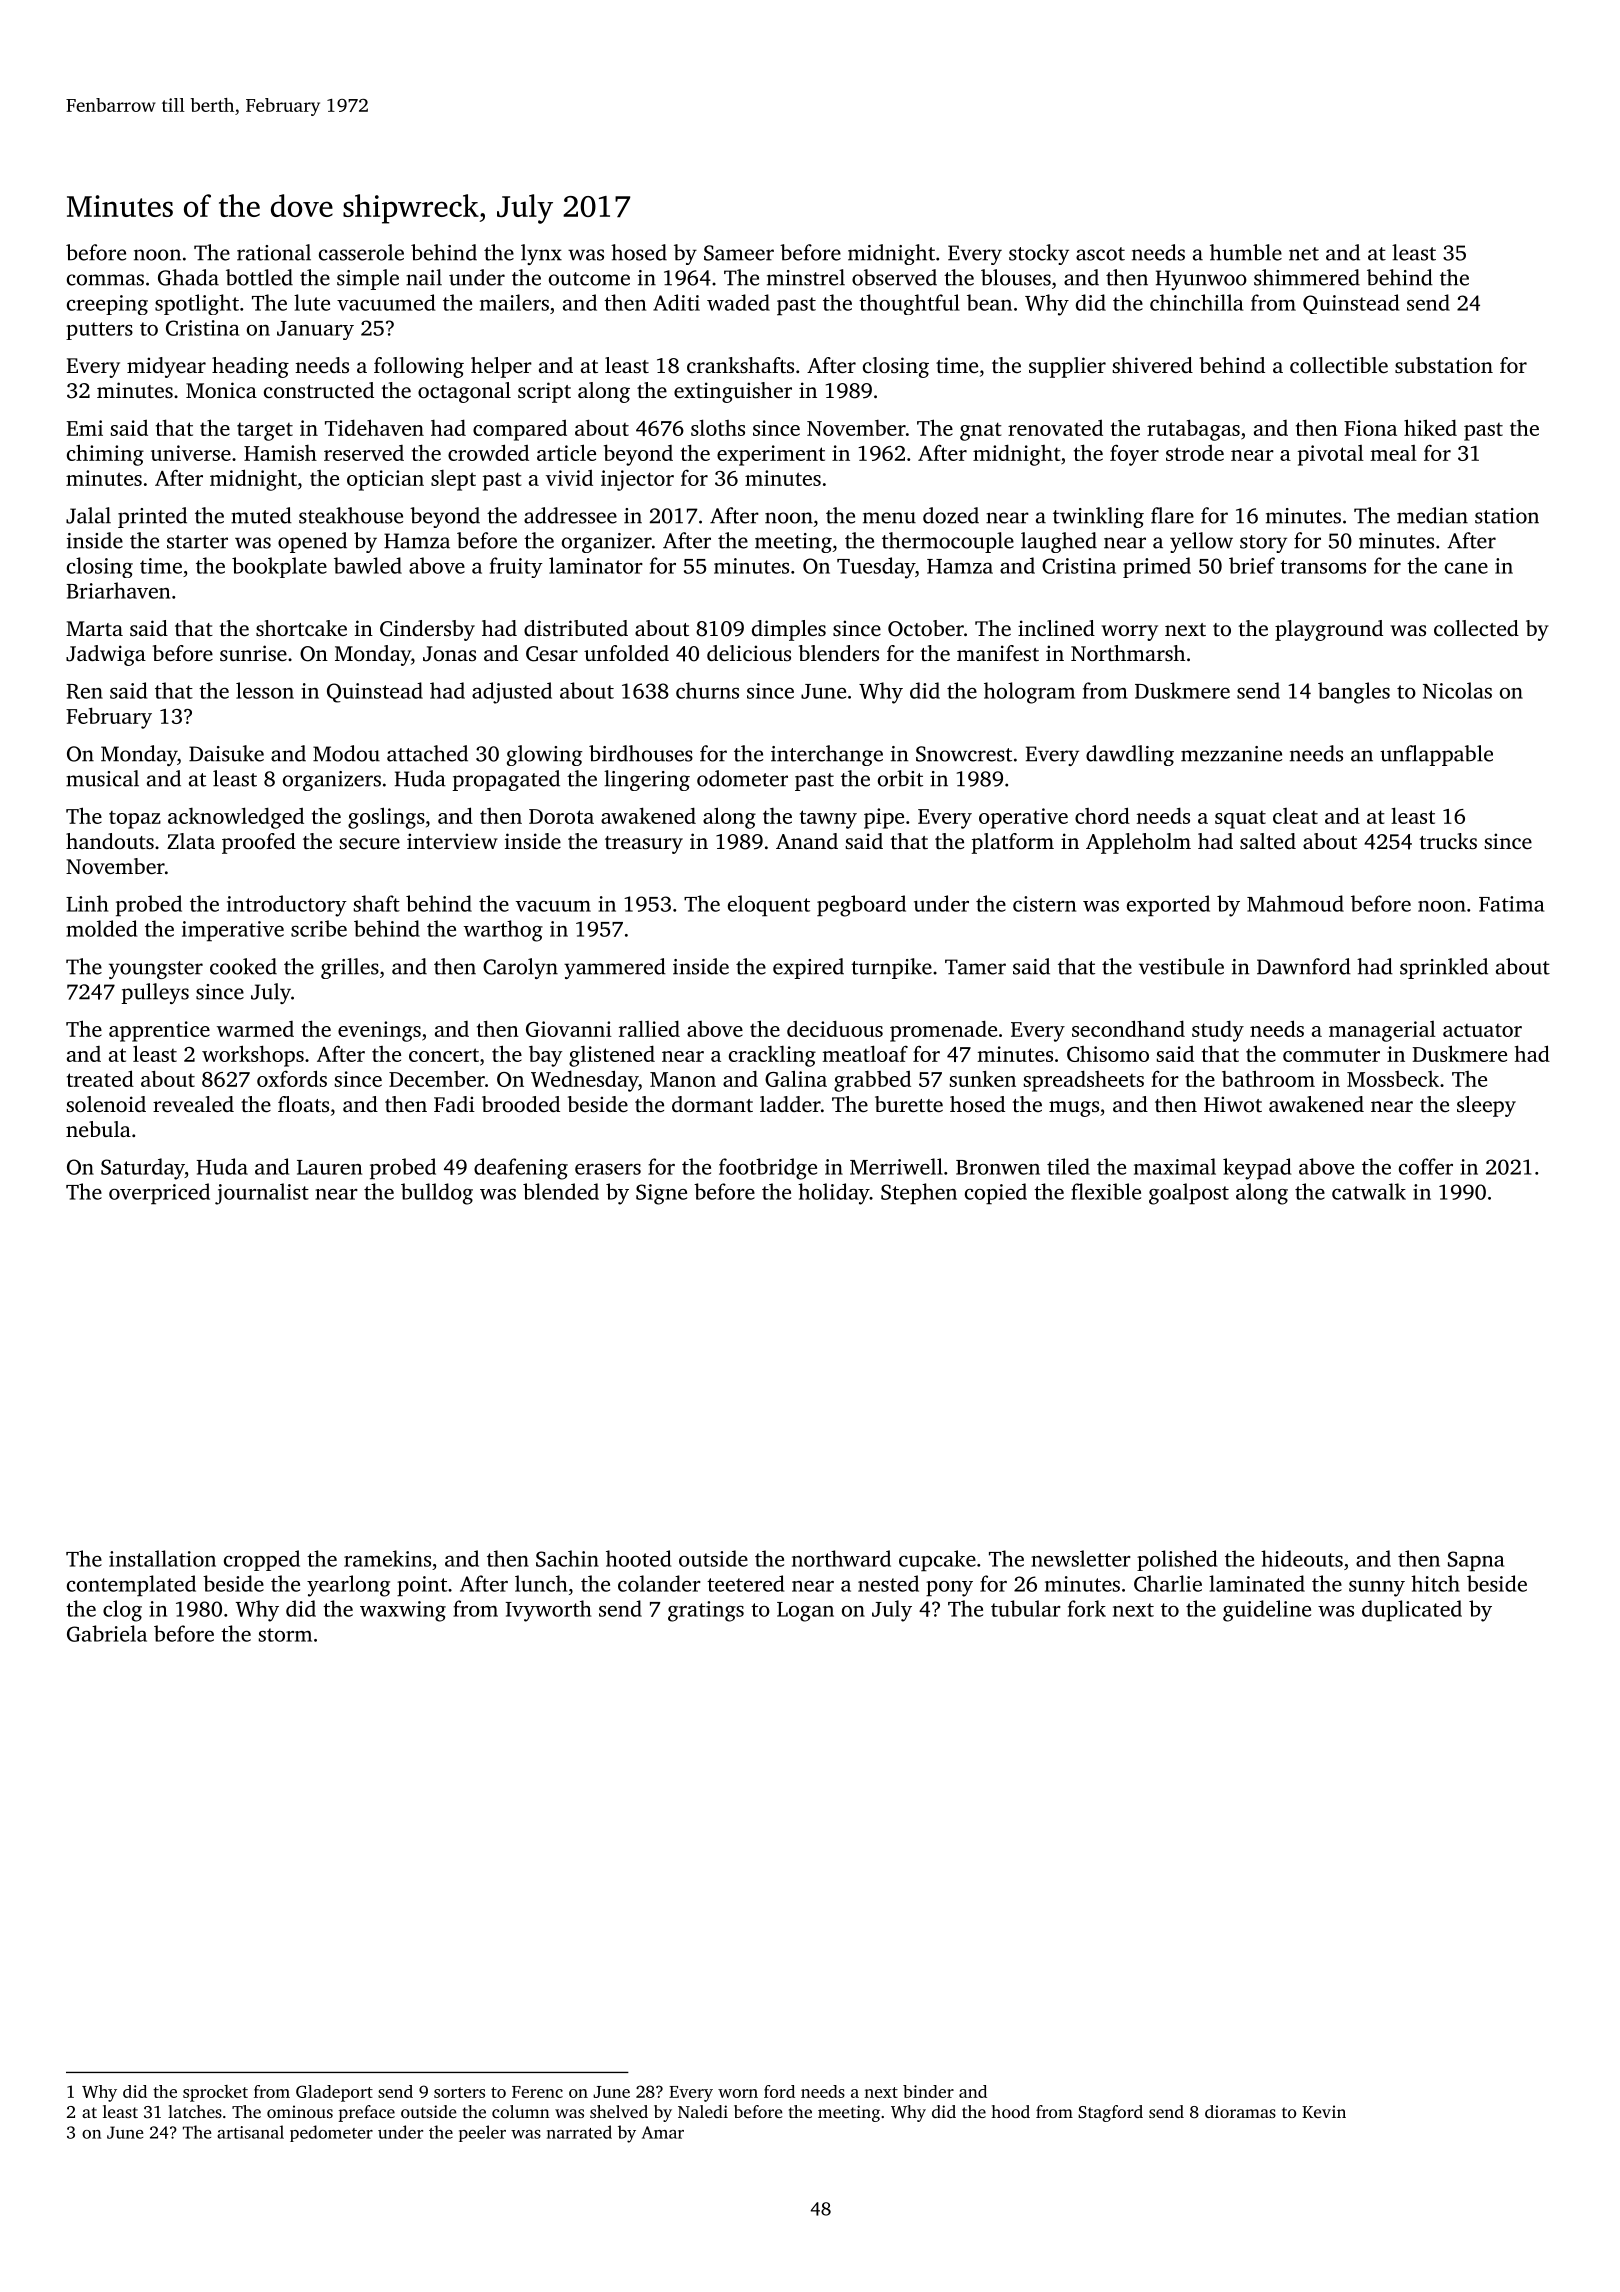 The image size is (1620, 2292). I want to click on artisanal, so click(250, 2132).
